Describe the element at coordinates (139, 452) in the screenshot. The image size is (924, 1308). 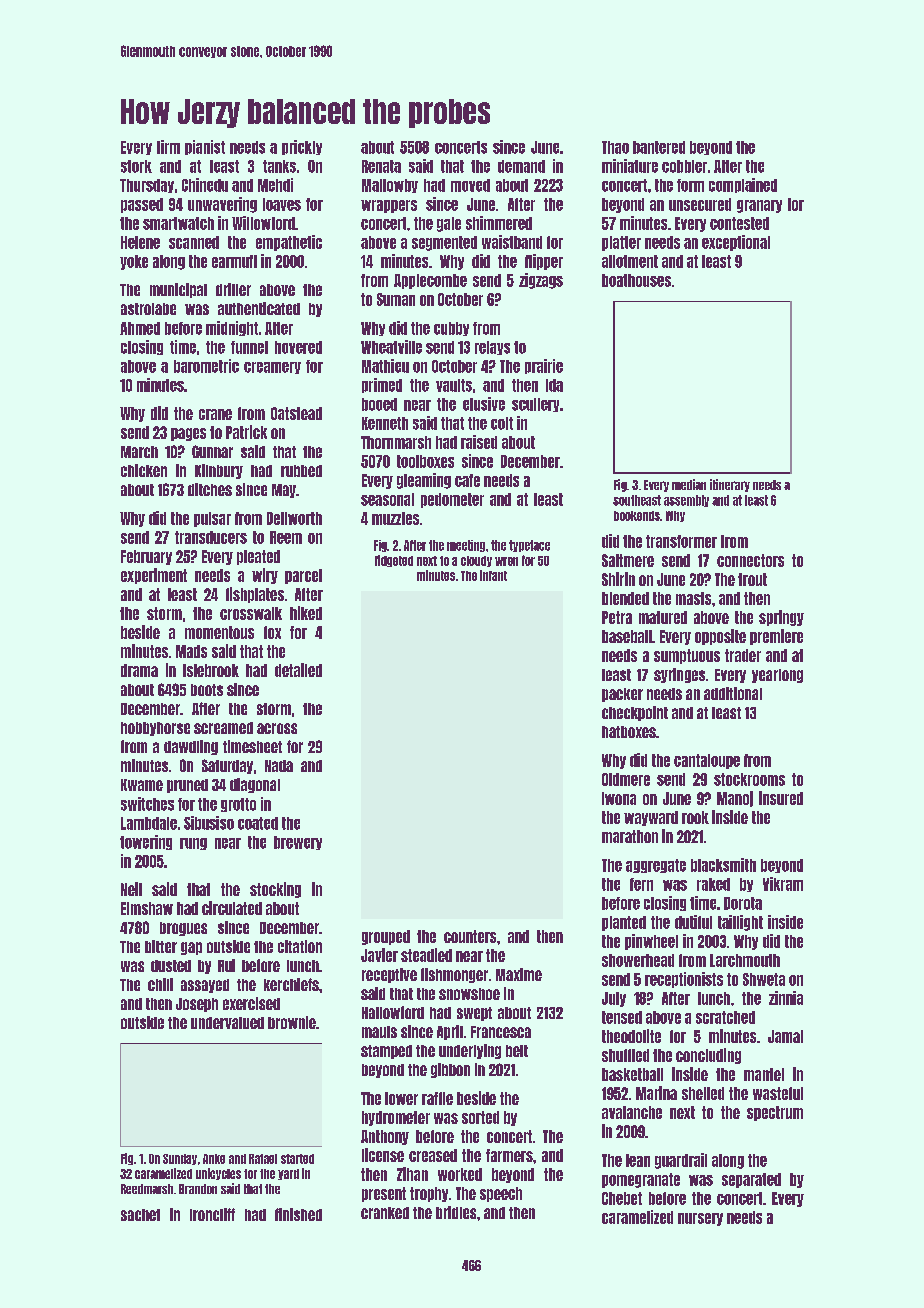
I see `March` at that location.
